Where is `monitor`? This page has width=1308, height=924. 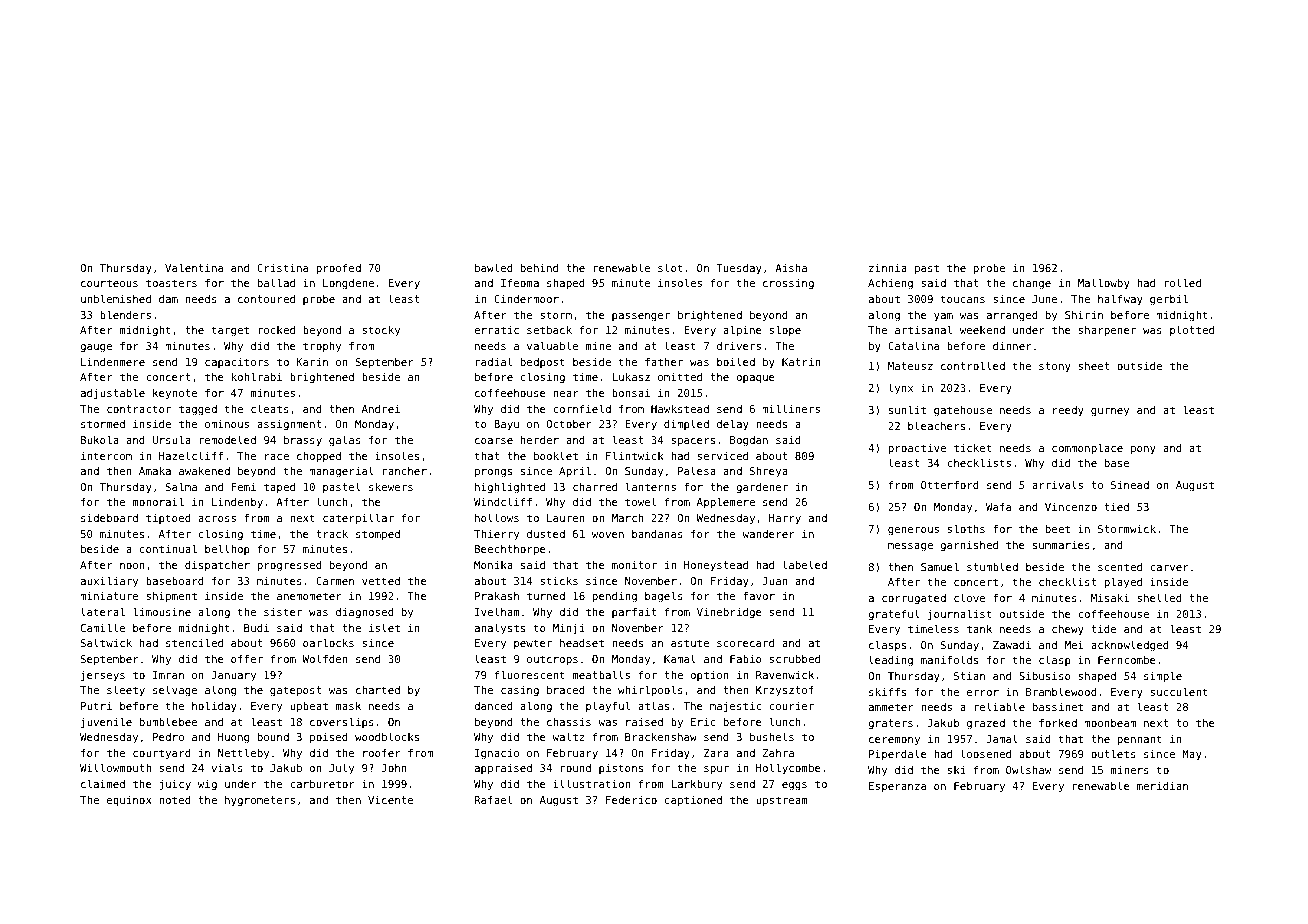
monitor is located at coordinates (634, 565).
